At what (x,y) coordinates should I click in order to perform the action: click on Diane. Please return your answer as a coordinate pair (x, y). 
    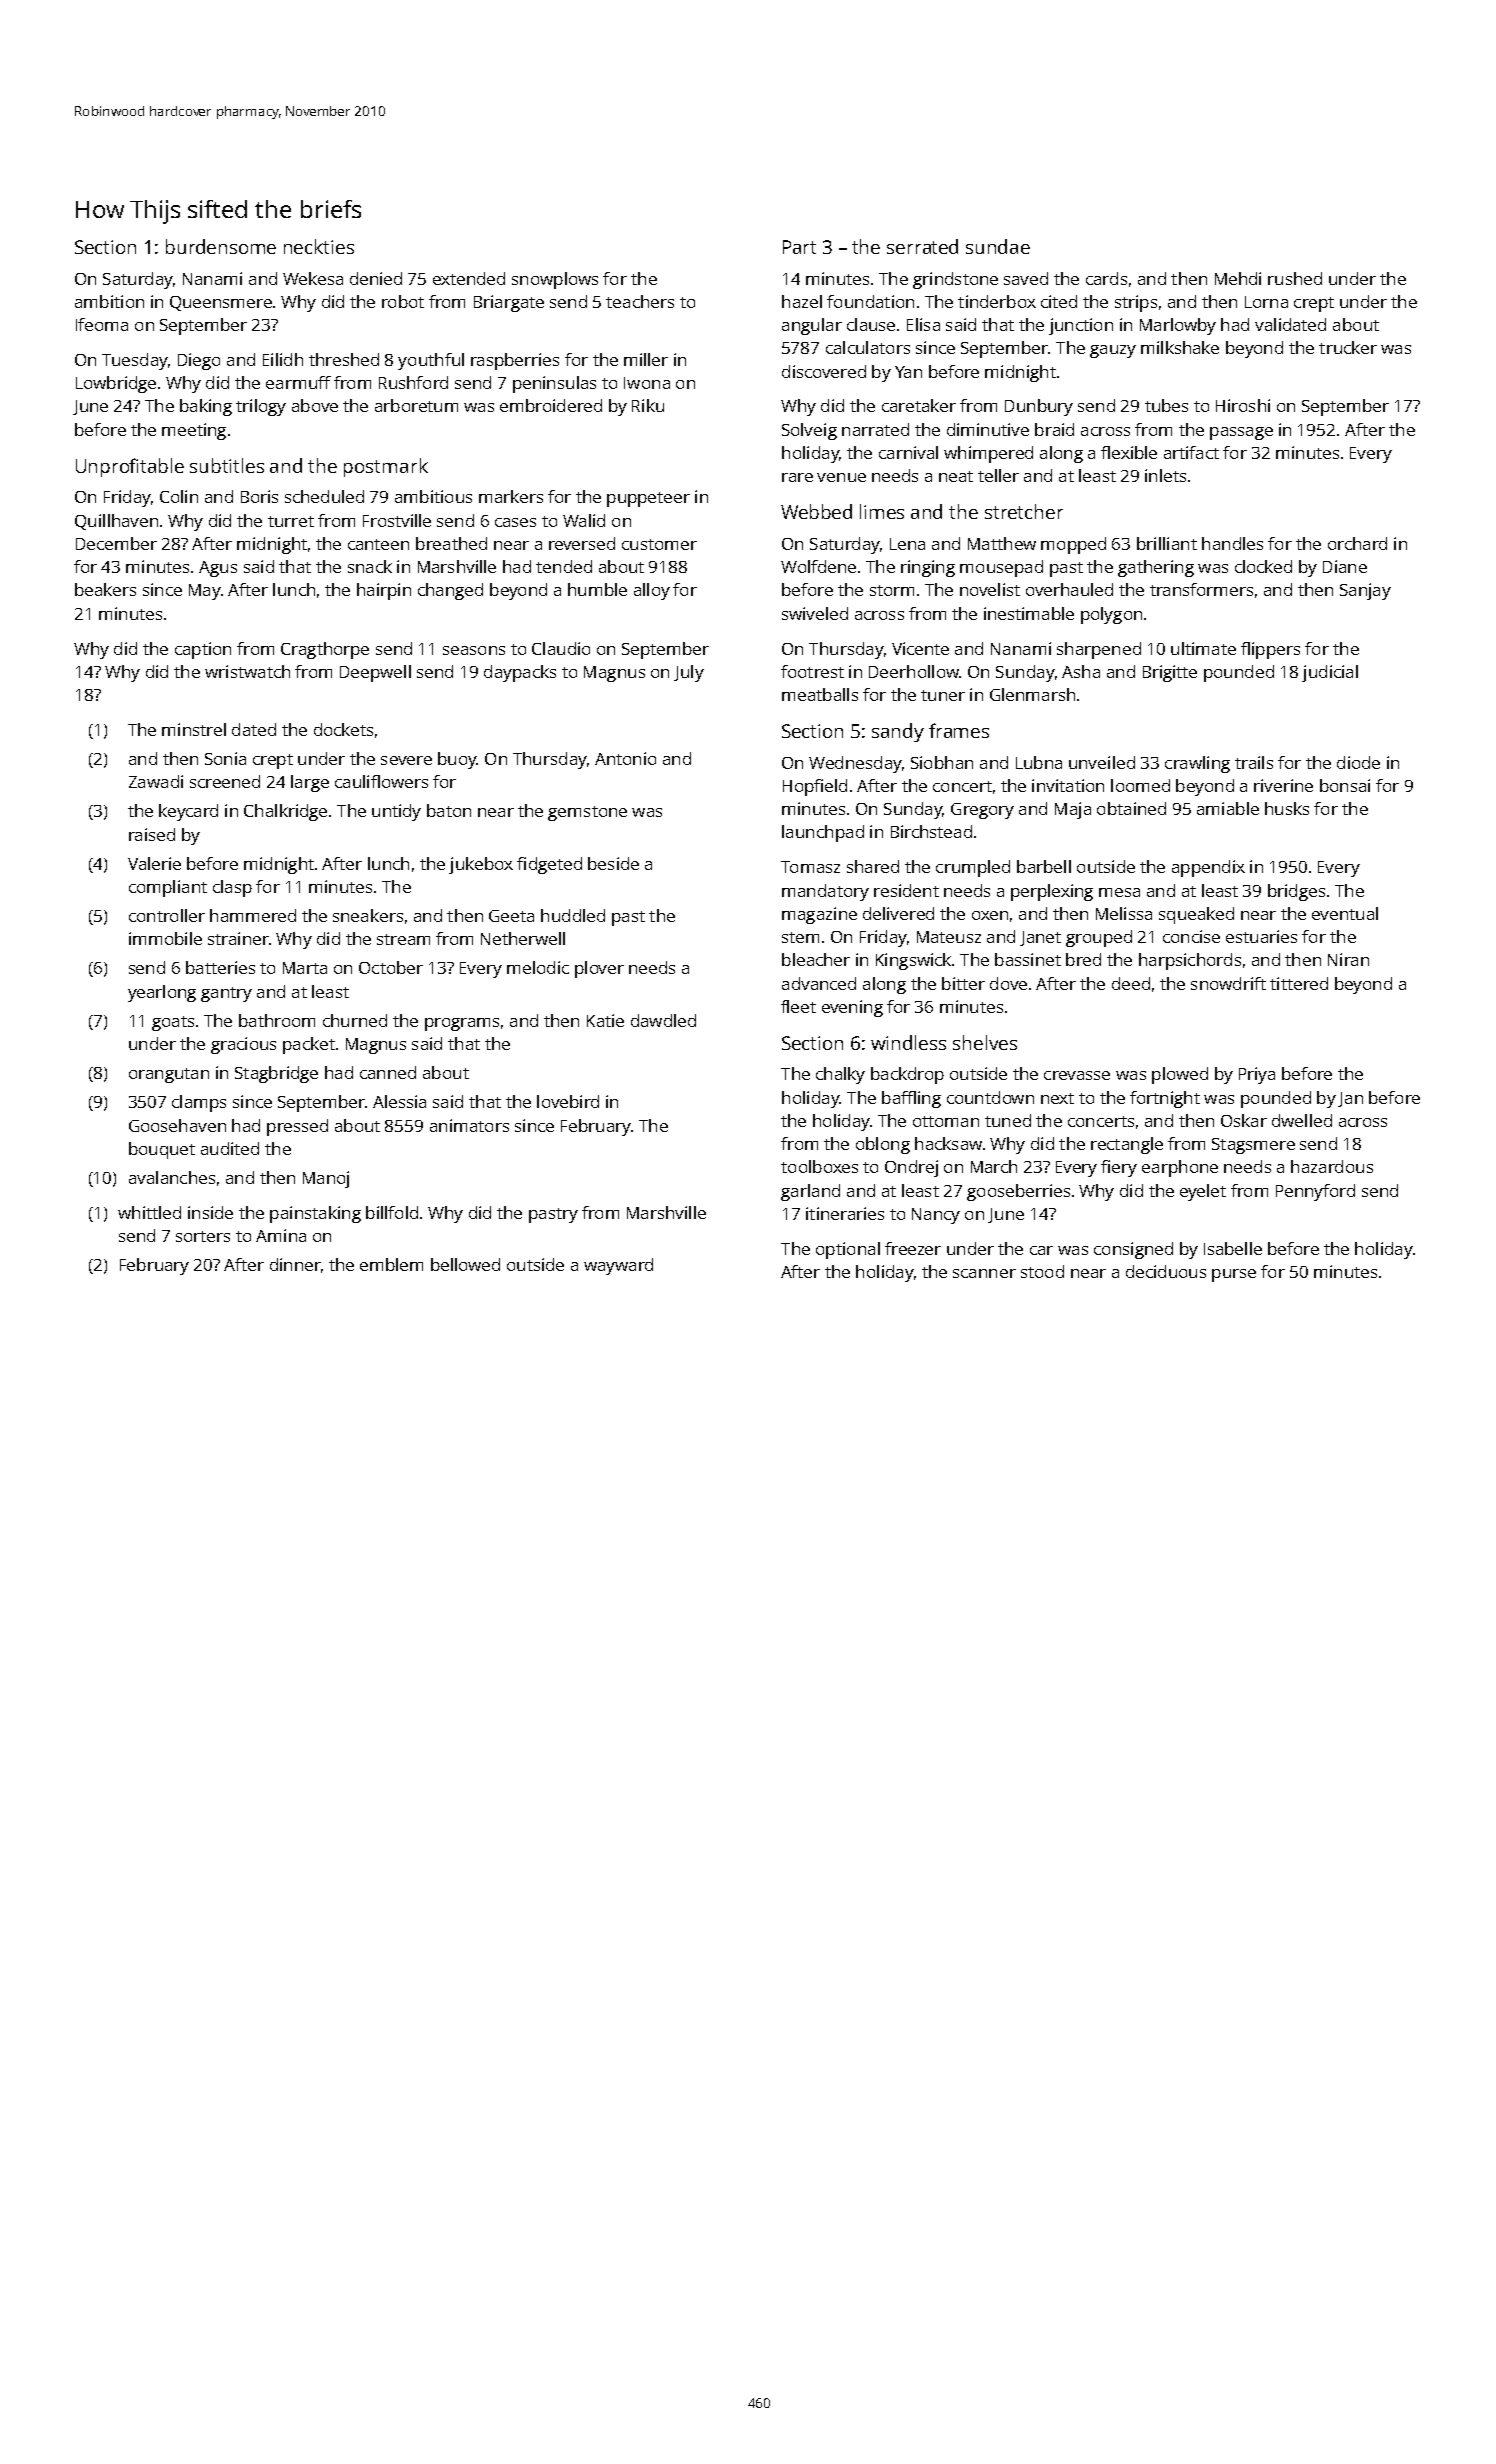
    Looking at the image, I should click on (1345, 566).
